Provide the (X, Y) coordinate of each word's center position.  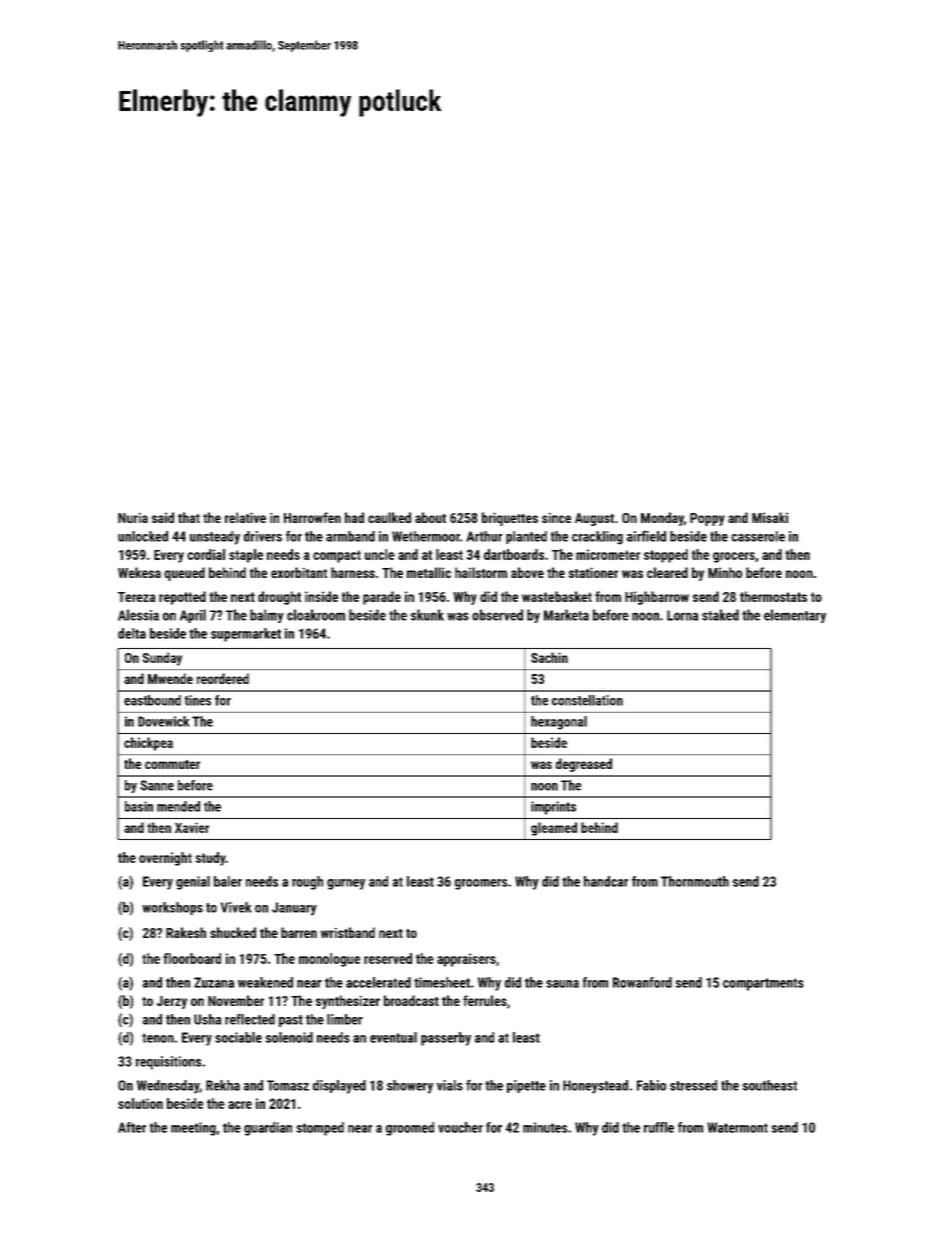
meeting (193, 1129)
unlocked (143, 536)
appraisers (466, 960)
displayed (339, 1087)
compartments (763, 984)
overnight (165, 859)
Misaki (770, 517)
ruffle (659, 1127)
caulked (389, 517)
